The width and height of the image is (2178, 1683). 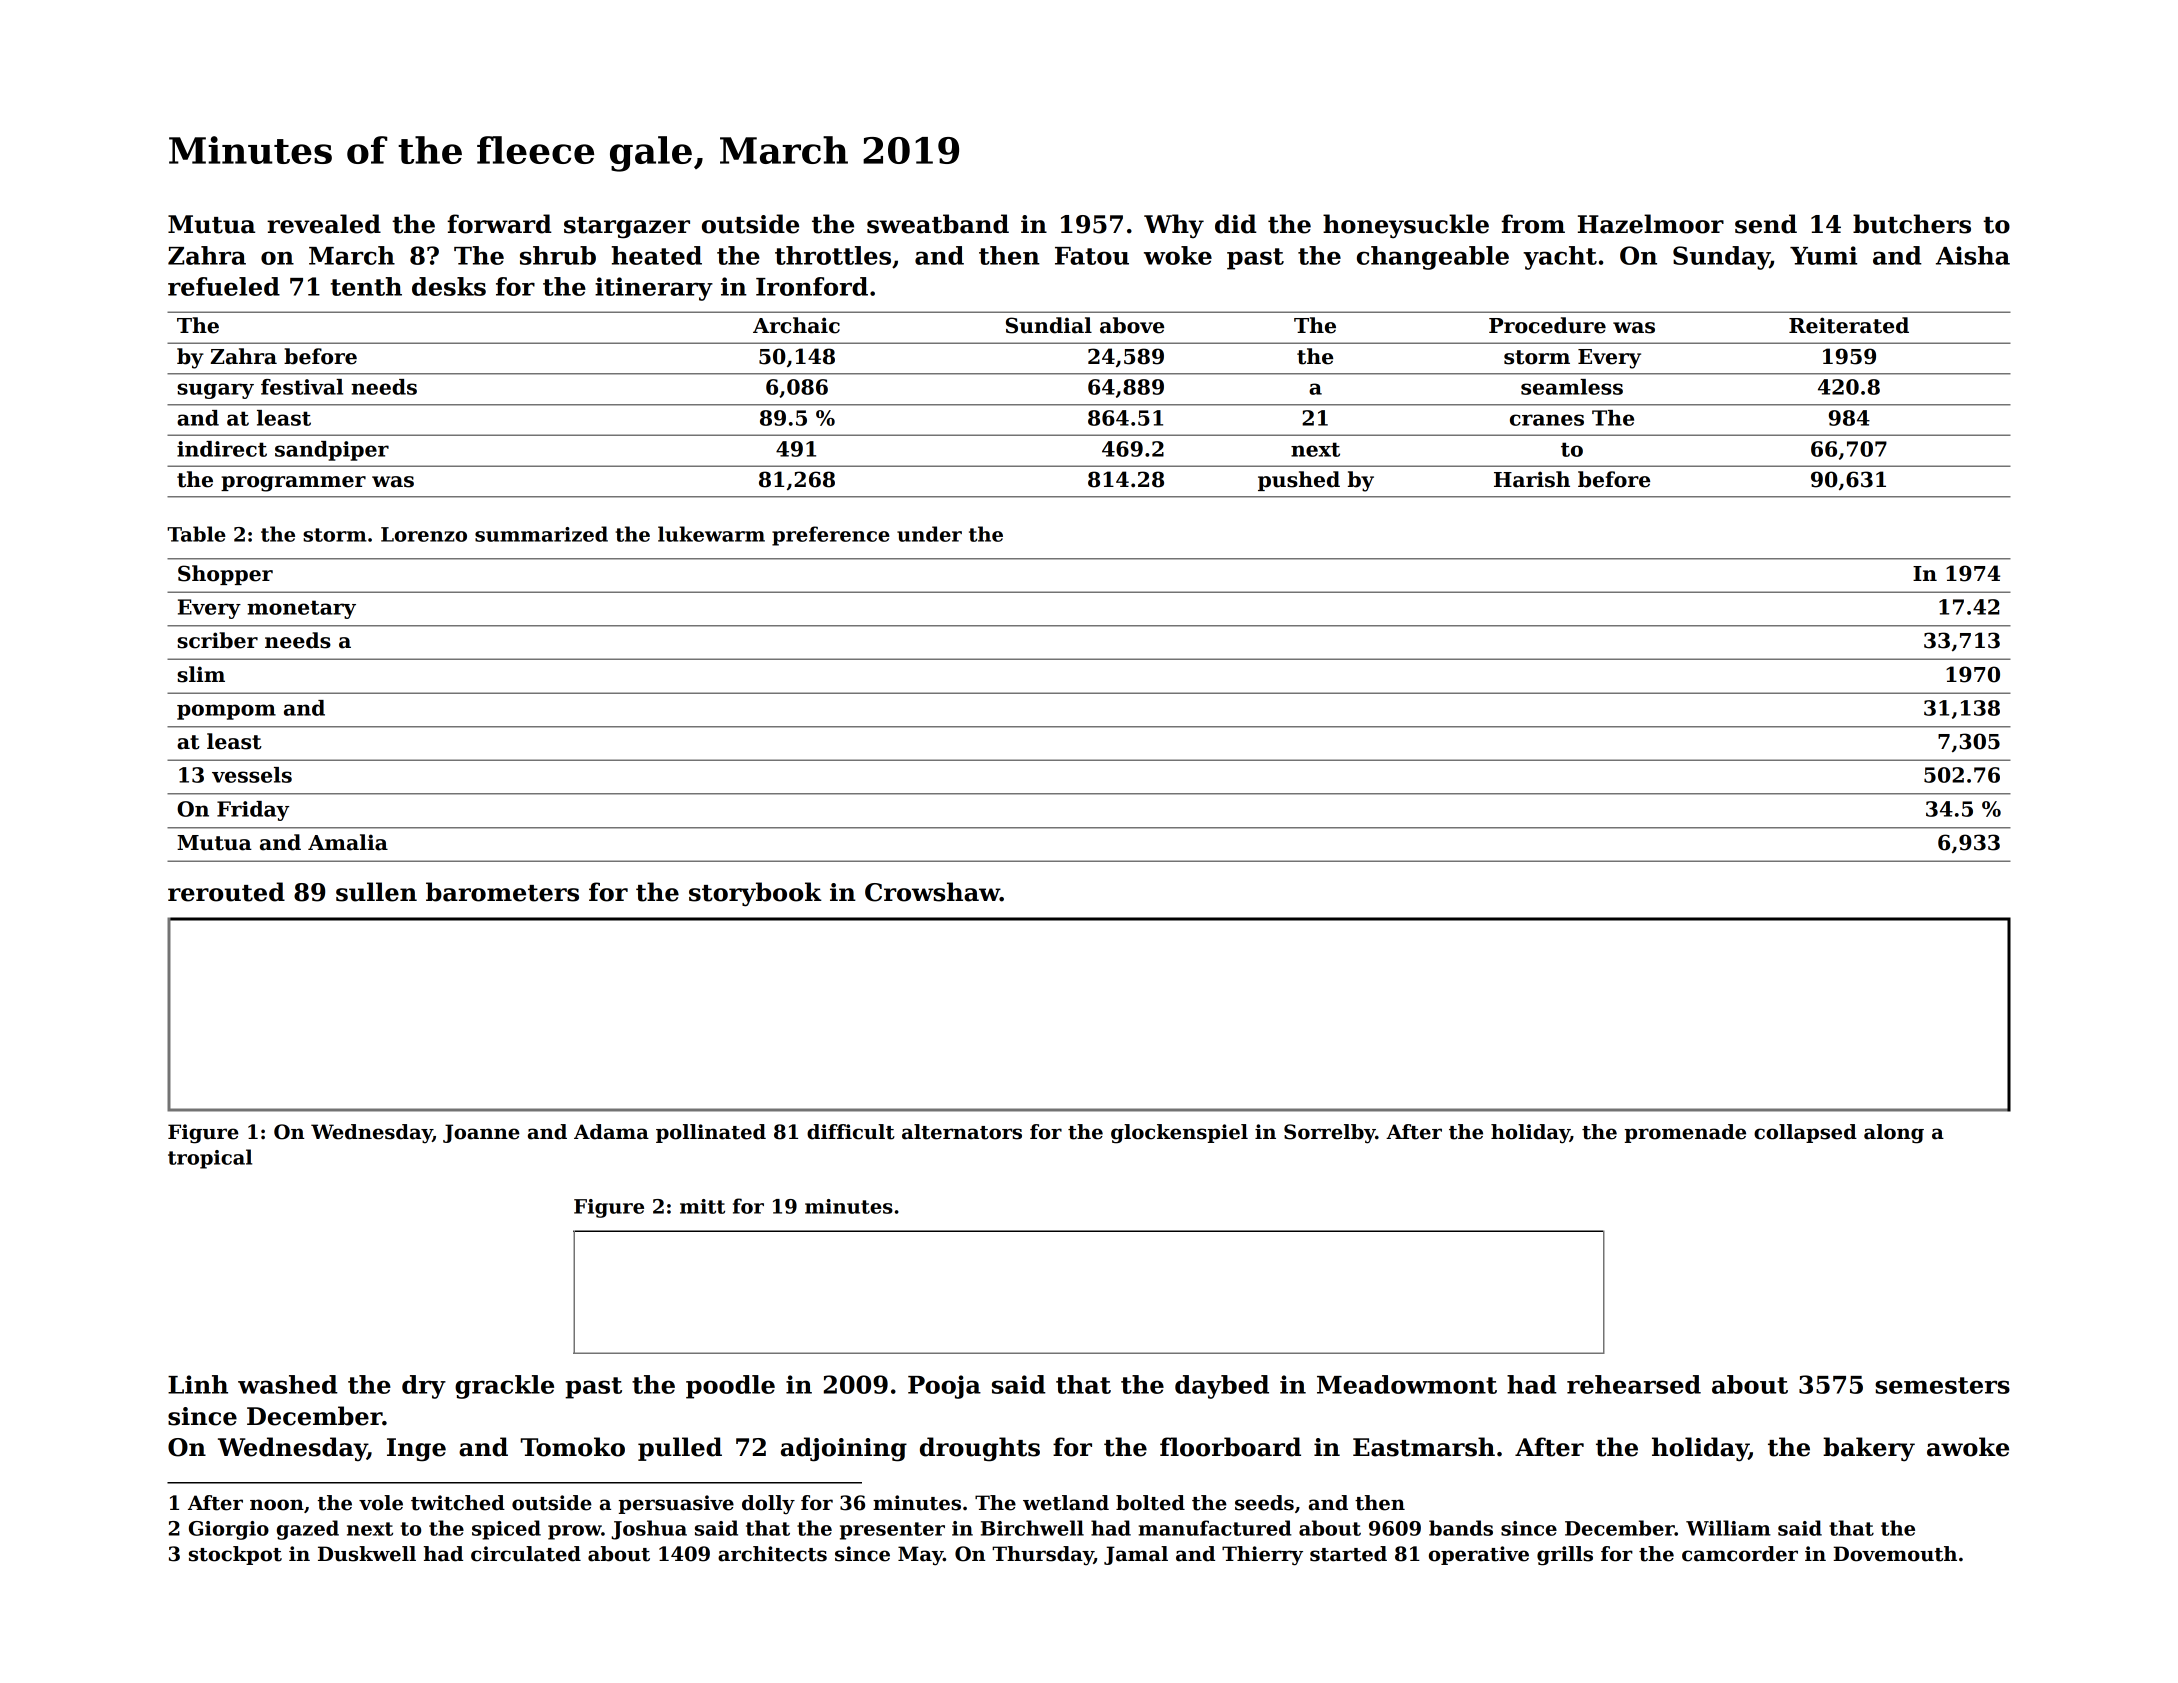 What do you see at coordinates (1330, 1134) in the image?
I see `Sorrelby` at bounding box center [1330, 1134].
